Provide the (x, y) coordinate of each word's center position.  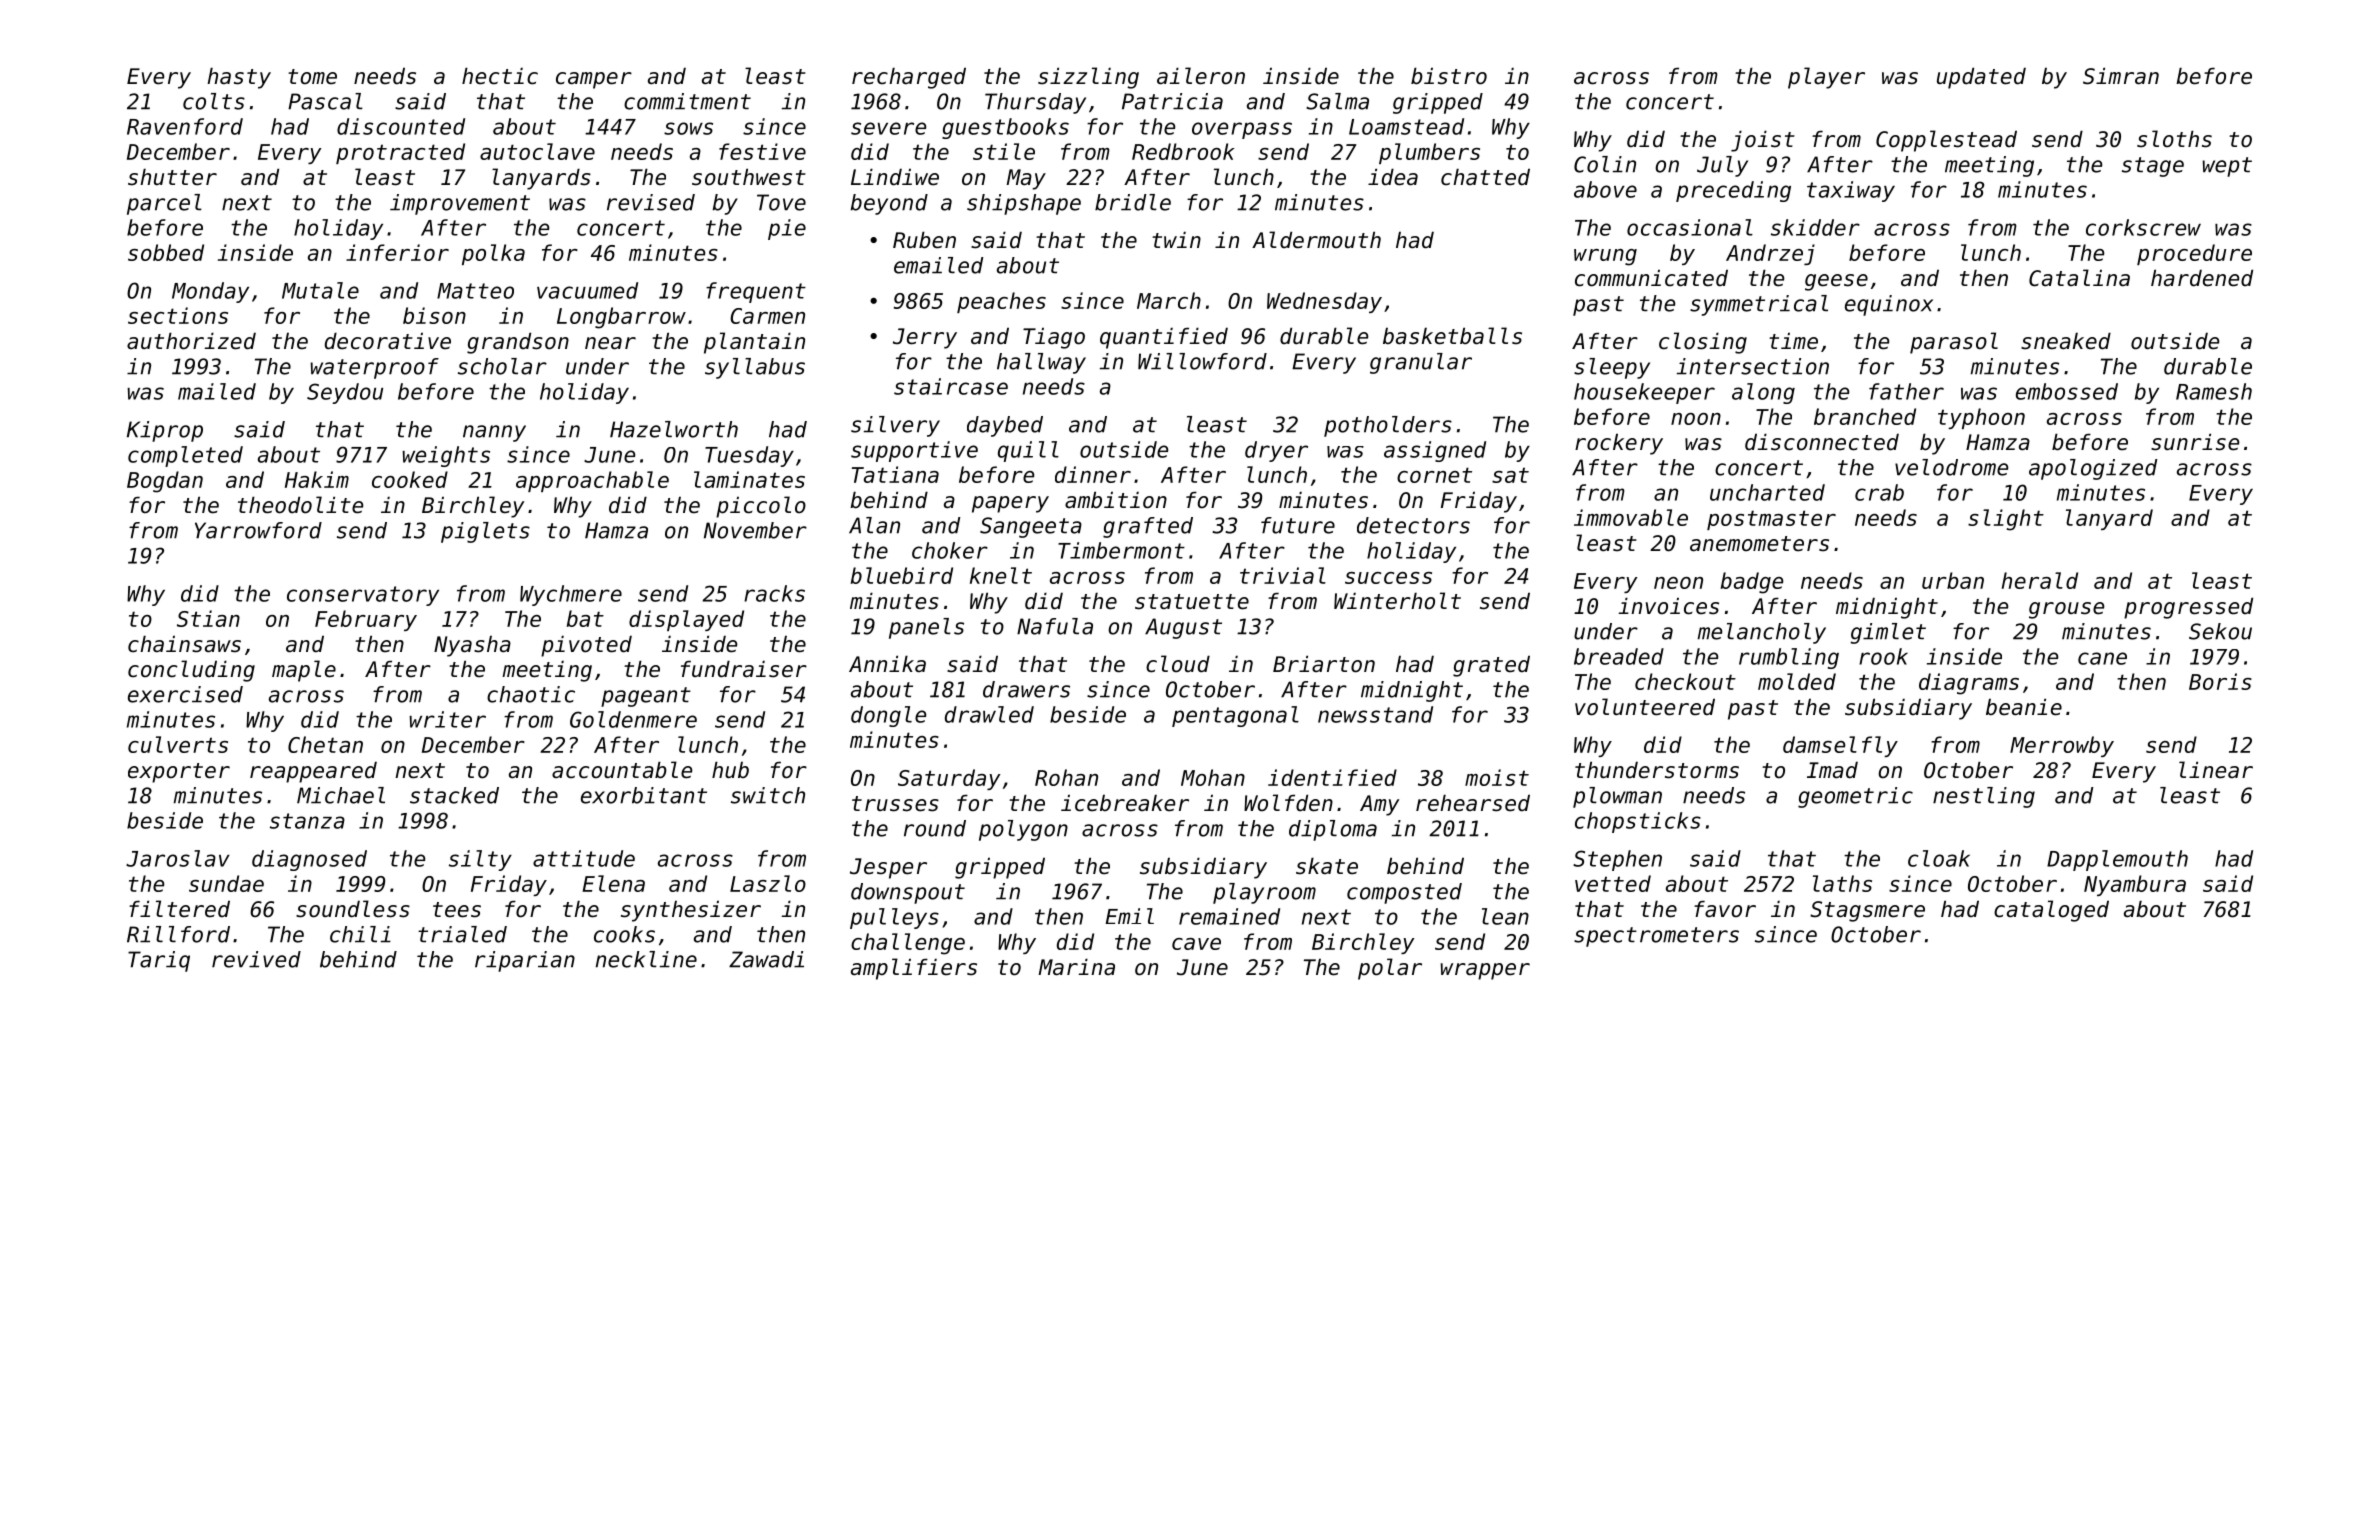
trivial (1283, 575)
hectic (500, 76)
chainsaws (184, 644)
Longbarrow (621, 318)
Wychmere (571, 595)
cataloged (2051, 911)
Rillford (178, 934)
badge (1752, 583)
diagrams (1969, 684)
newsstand (1375, 714)
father (1906, 391)
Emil (1129, 916)
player (1826, 78)
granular (1421, 363)
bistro (1449, 76)
